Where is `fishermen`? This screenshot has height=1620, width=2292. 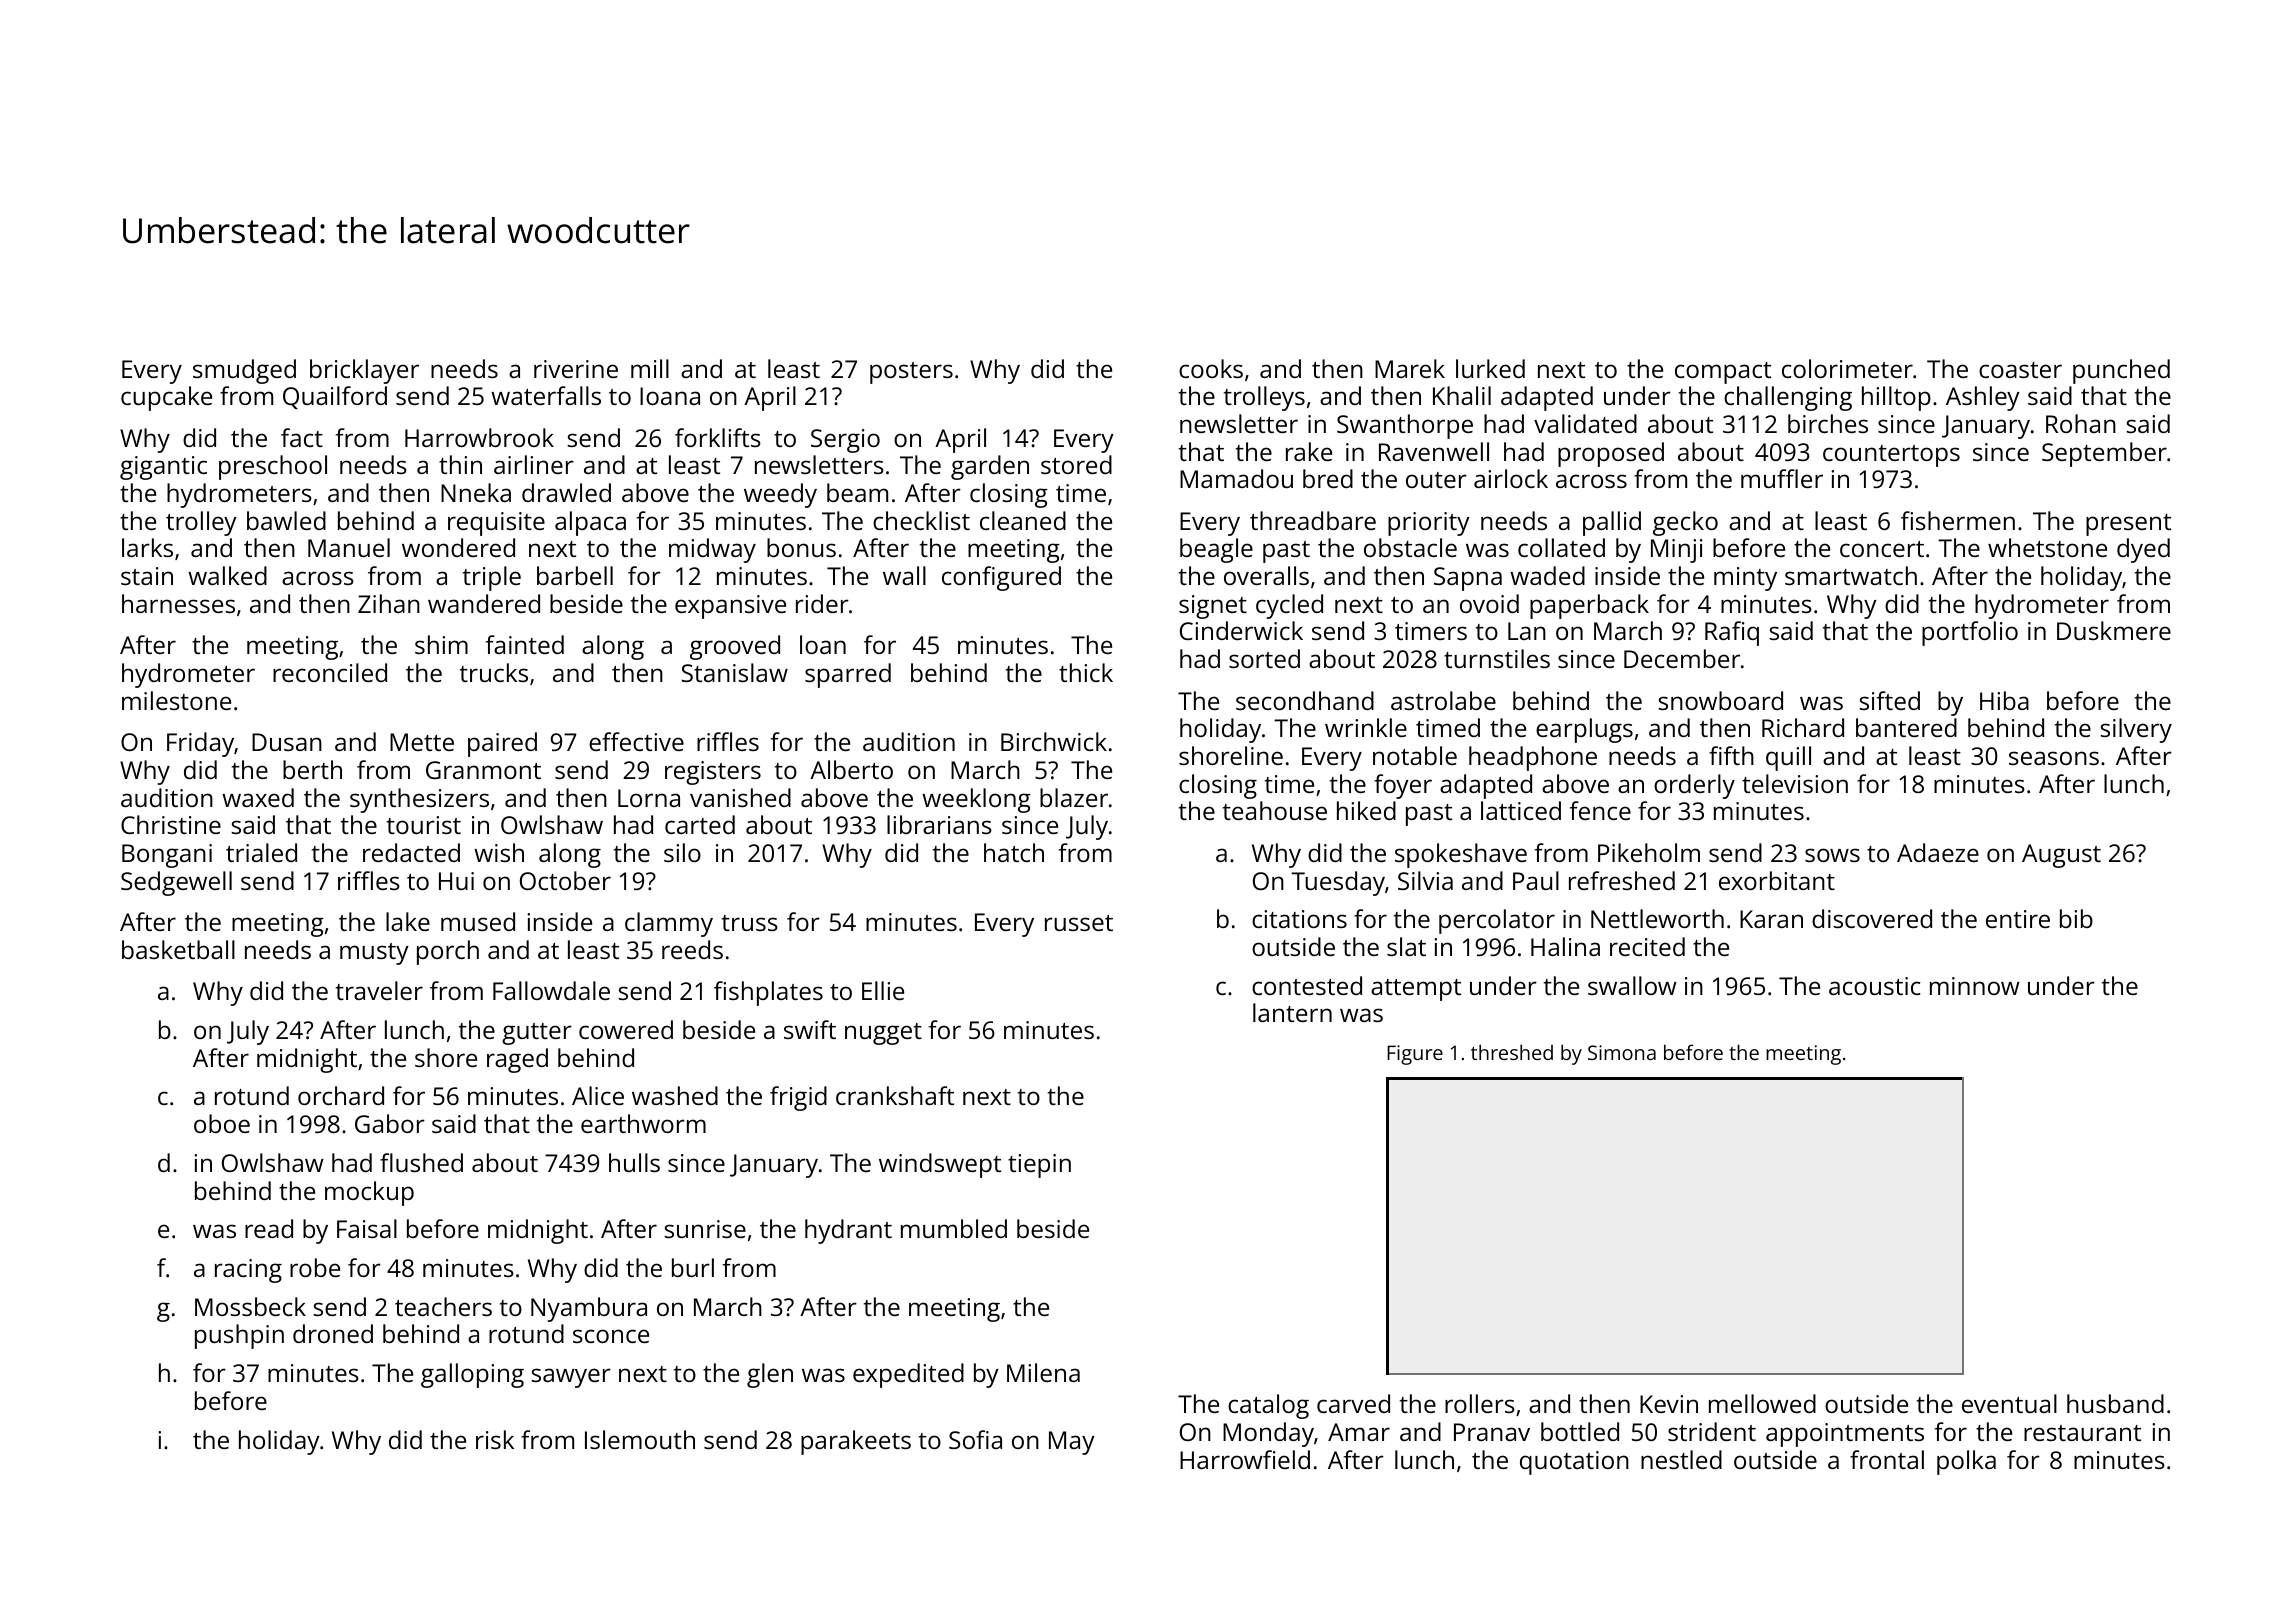
fishermen is located at coordinates (1958, 520).
